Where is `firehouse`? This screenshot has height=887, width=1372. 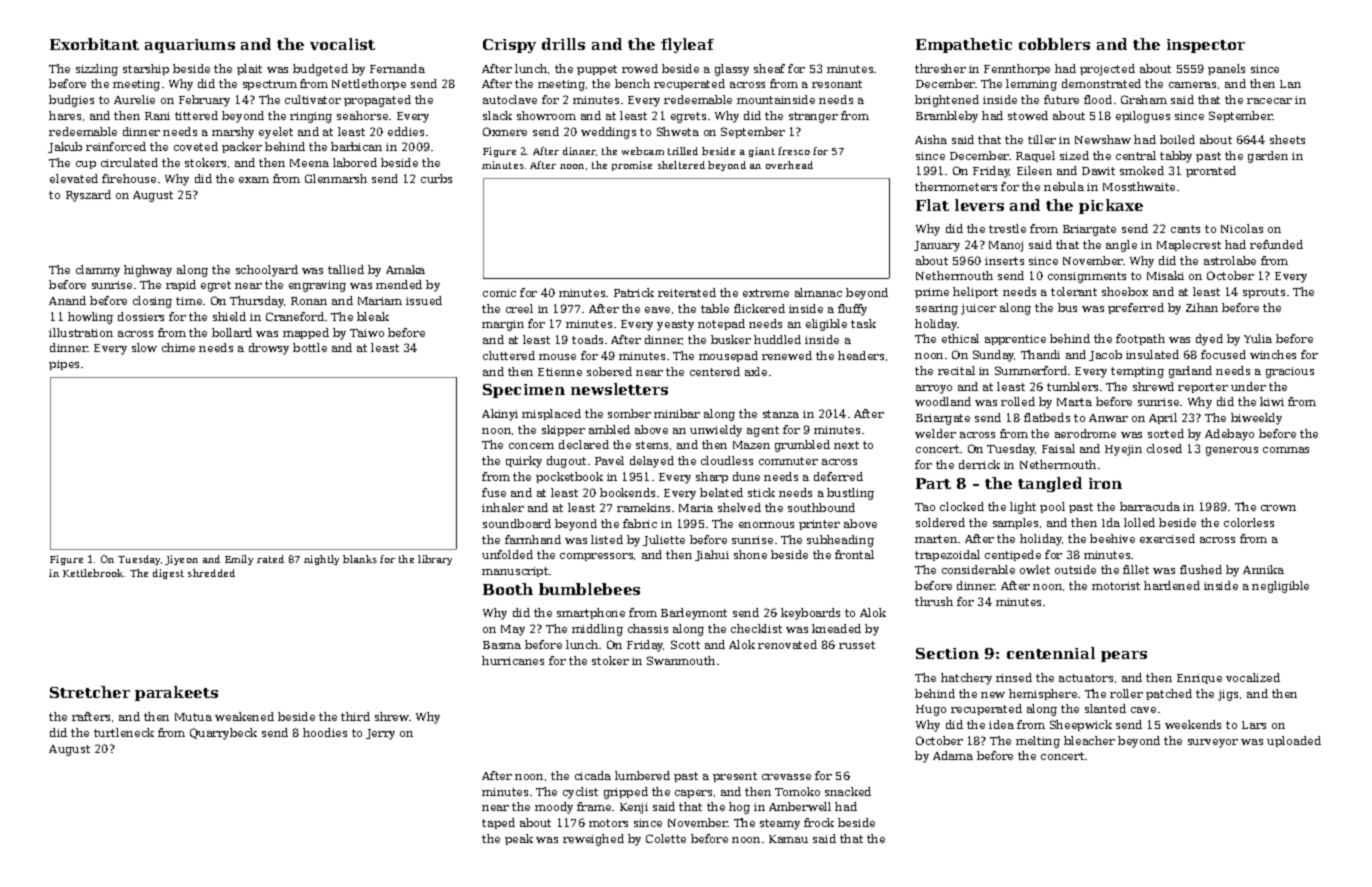 firehouse is located at coordinates (129, 178).
